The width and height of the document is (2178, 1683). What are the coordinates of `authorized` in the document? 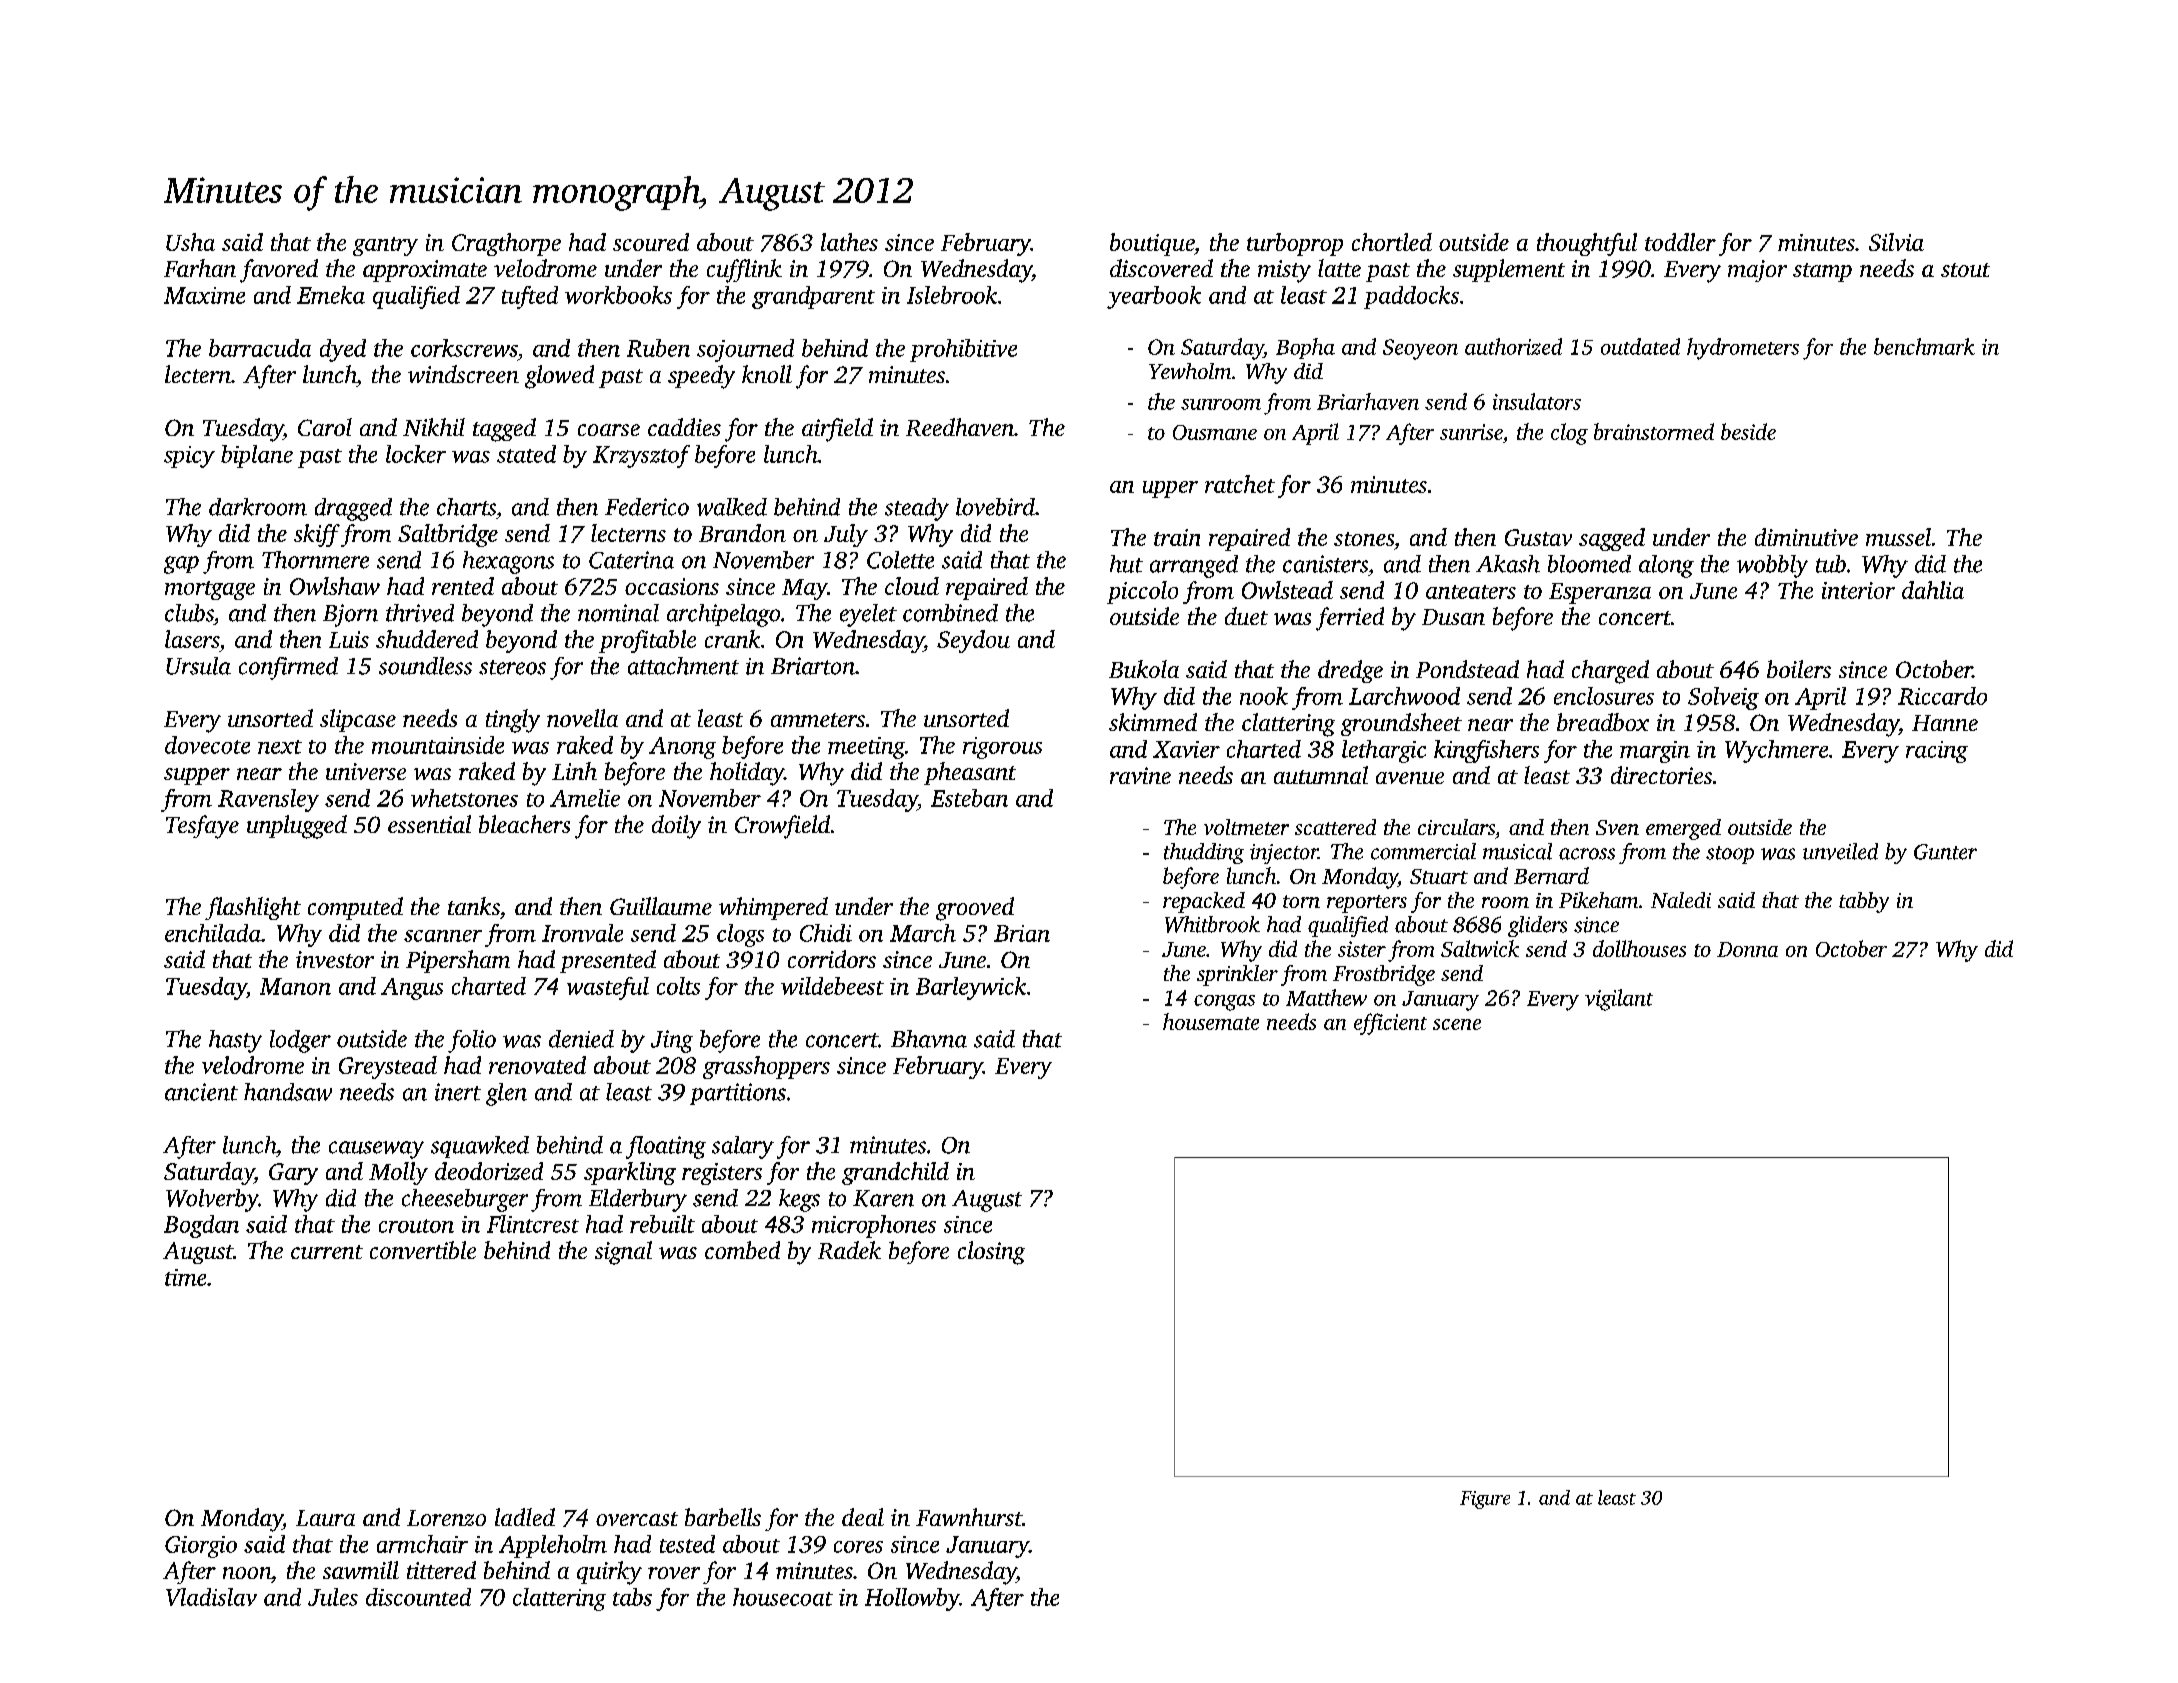 It's located at (1513, 346).
